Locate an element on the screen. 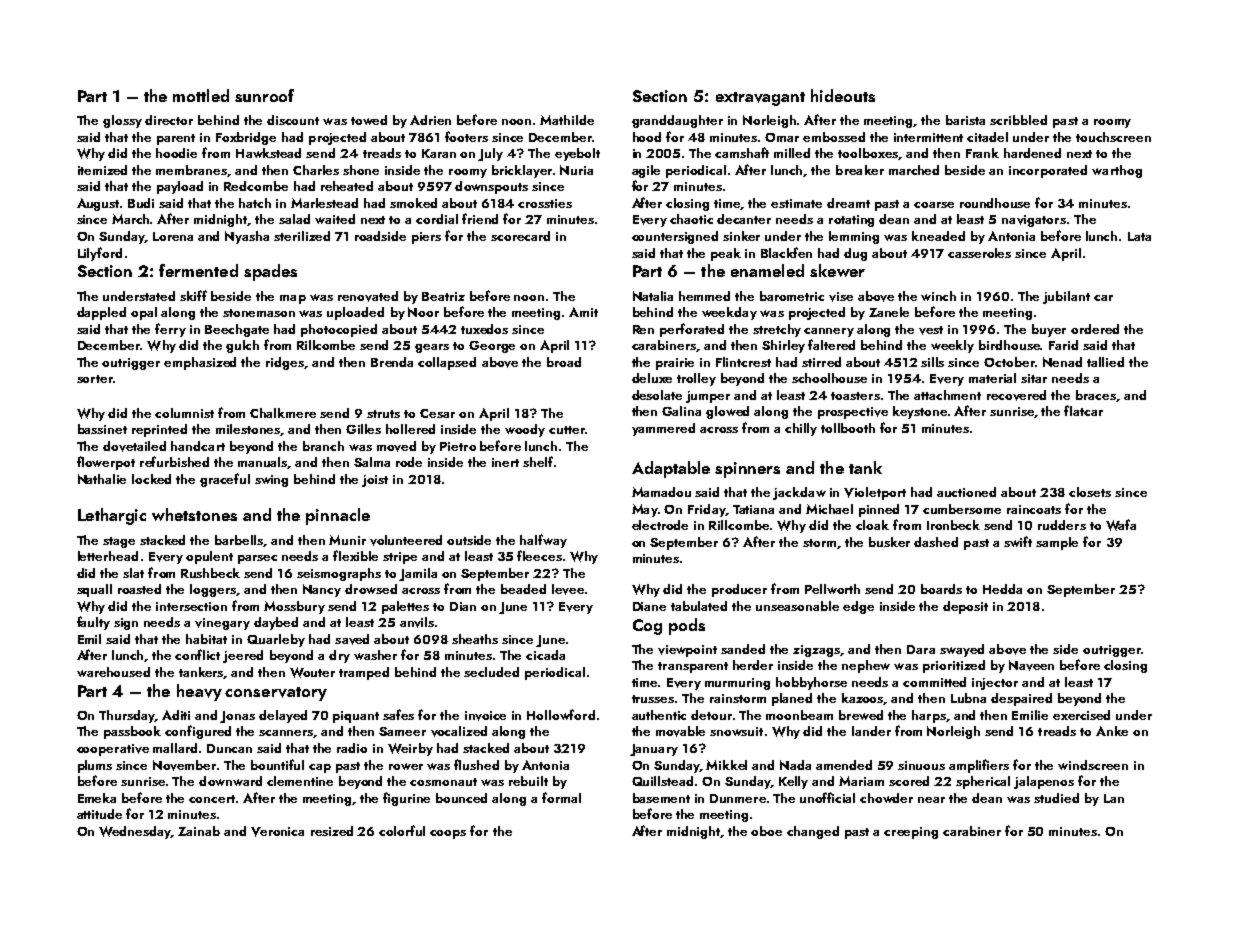  ridges is located at coordinates (285, 363).
